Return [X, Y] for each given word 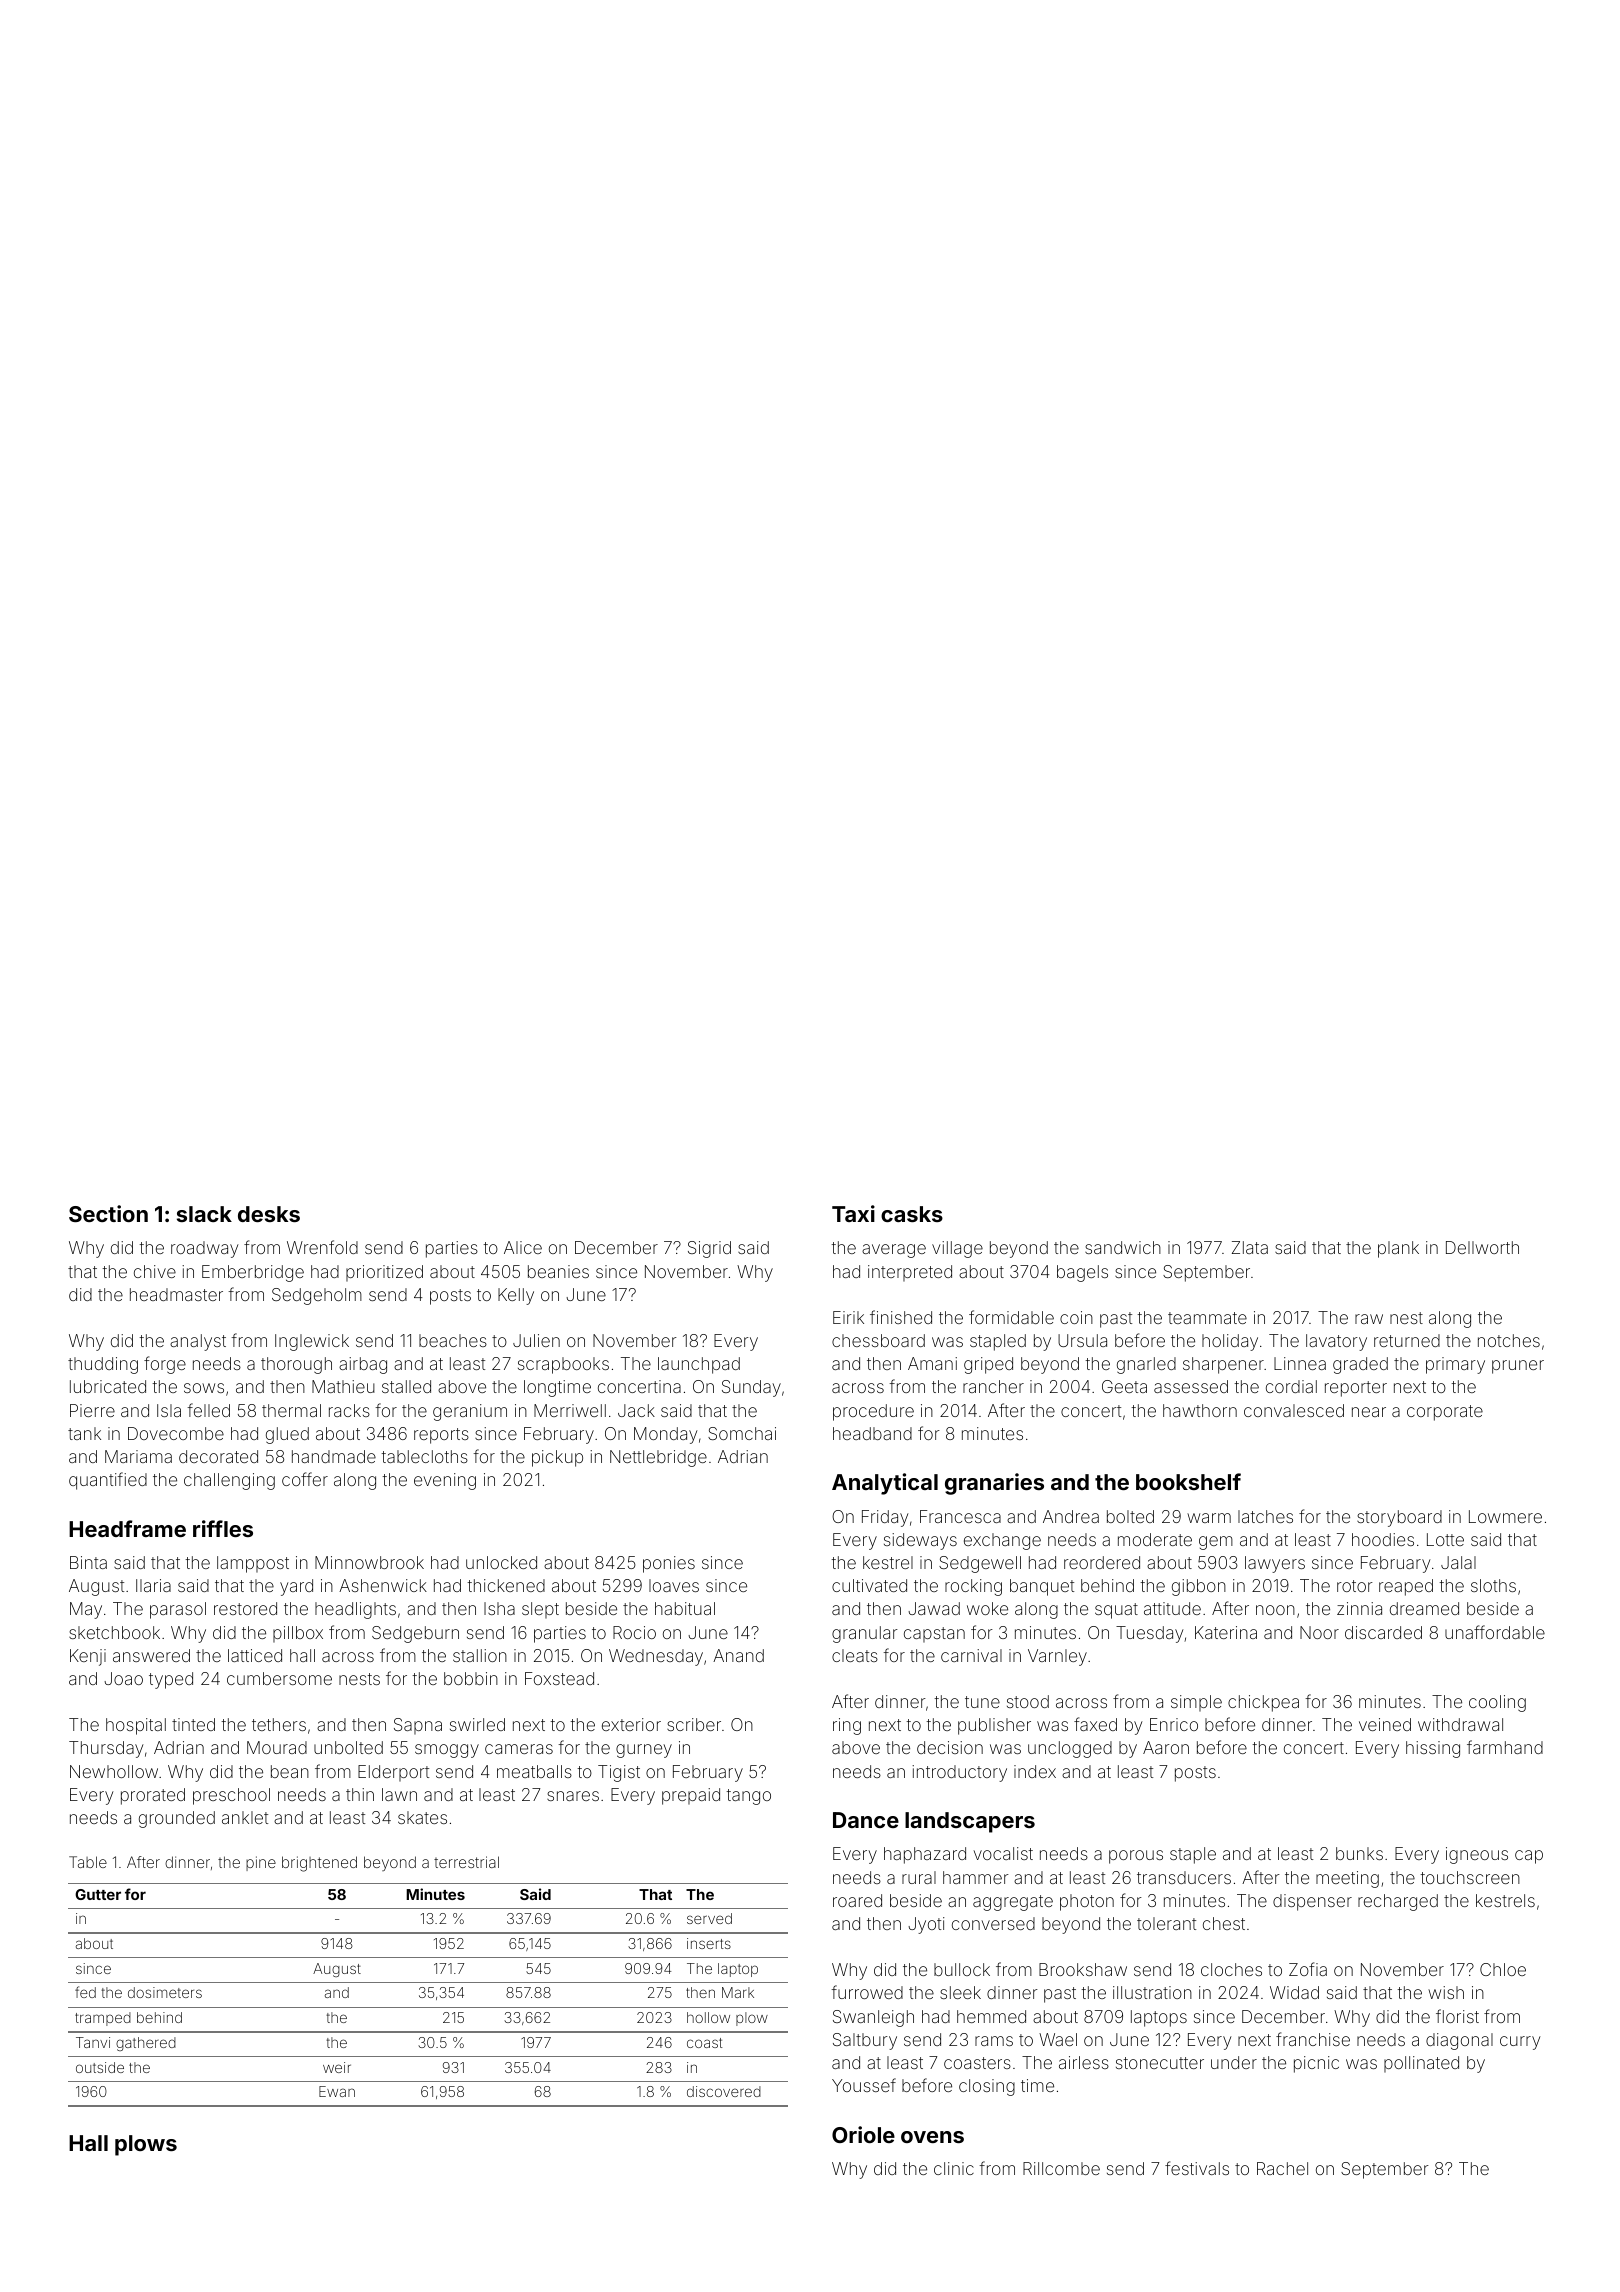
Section [108, 1213]
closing [987, 2087]
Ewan [337, 2091]
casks [912, 1214]
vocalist [1003, 1853]
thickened [506, 1585]
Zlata [1250, 1247]
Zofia [1308, 1969]
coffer [305, 1479]
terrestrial [466, 1862]
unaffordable [1495, 1632]
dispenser [1312, 1902]
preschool [231, 1796]
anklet [245, 1817]
